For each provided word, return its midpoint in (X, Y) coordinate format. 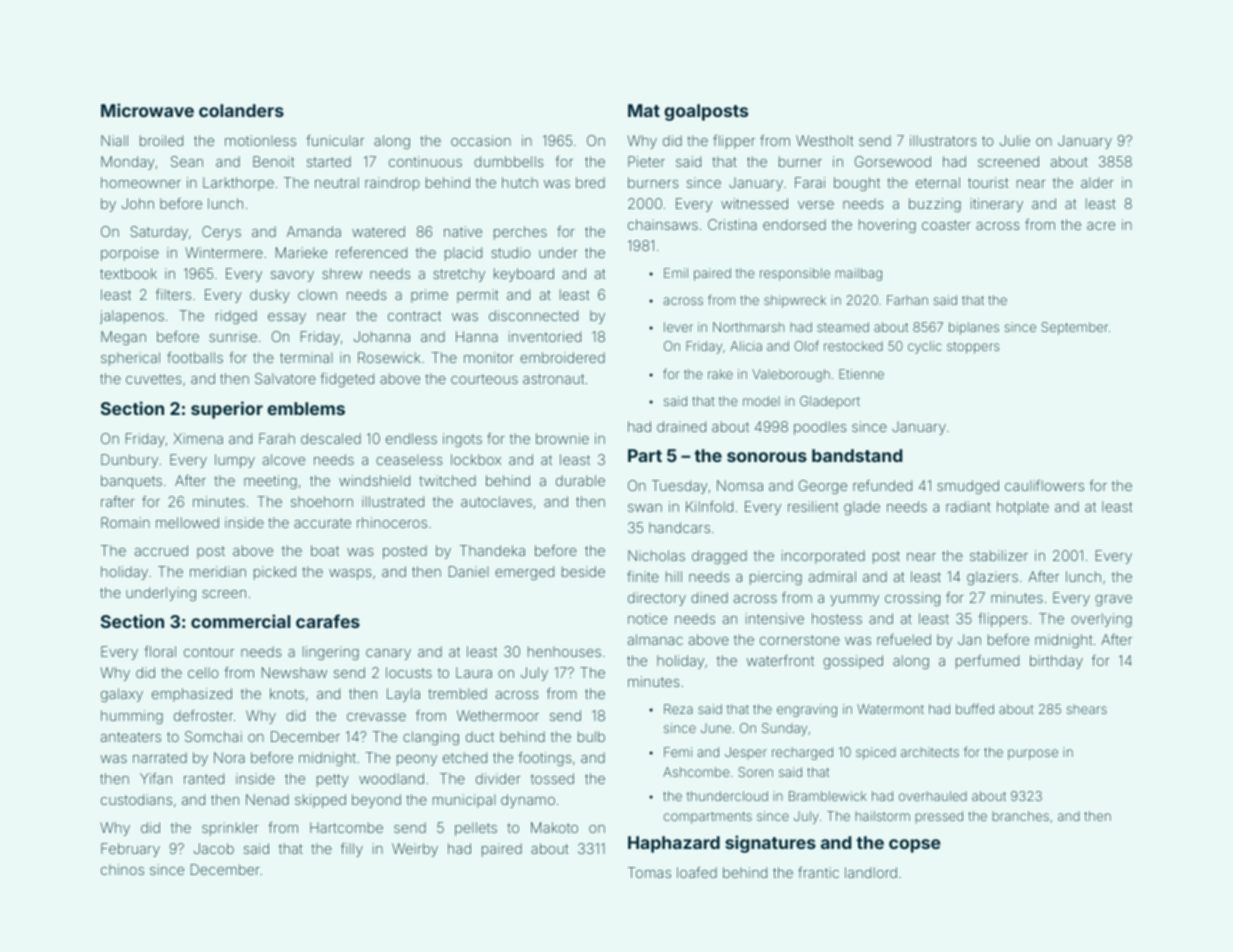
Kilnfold (709, 506)
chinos (122, 869)
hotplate (1023, 508)
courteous (484, 379)
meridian (218, 571)
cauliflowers (1044, 485)
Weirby (415, 850)
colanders (241, 110)
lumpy (235, 461)
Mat (644, 110)
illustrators (943, 140)
